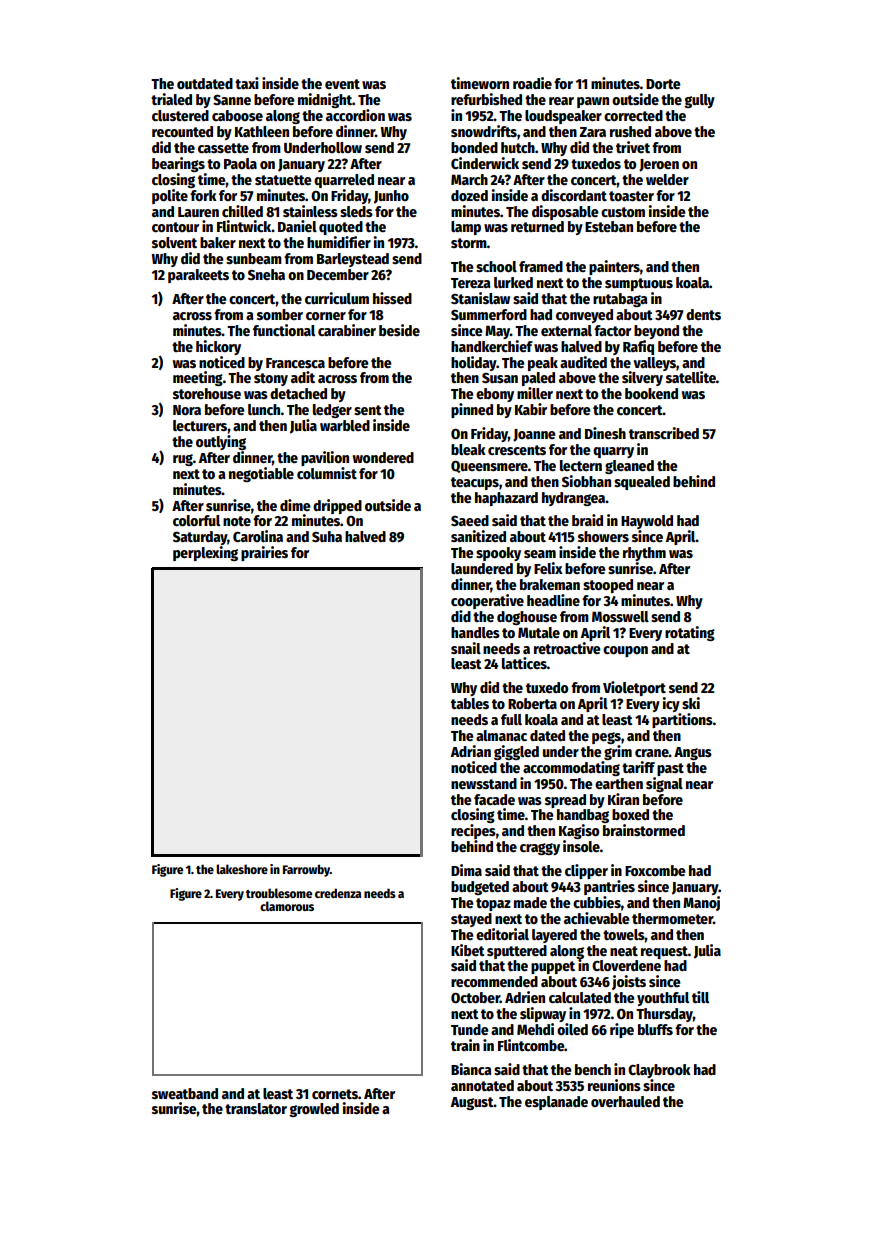  What do you see at coordinates (573, 499) in the screenshot?
I see `hydrangea` at bounding box center [573, 499].
